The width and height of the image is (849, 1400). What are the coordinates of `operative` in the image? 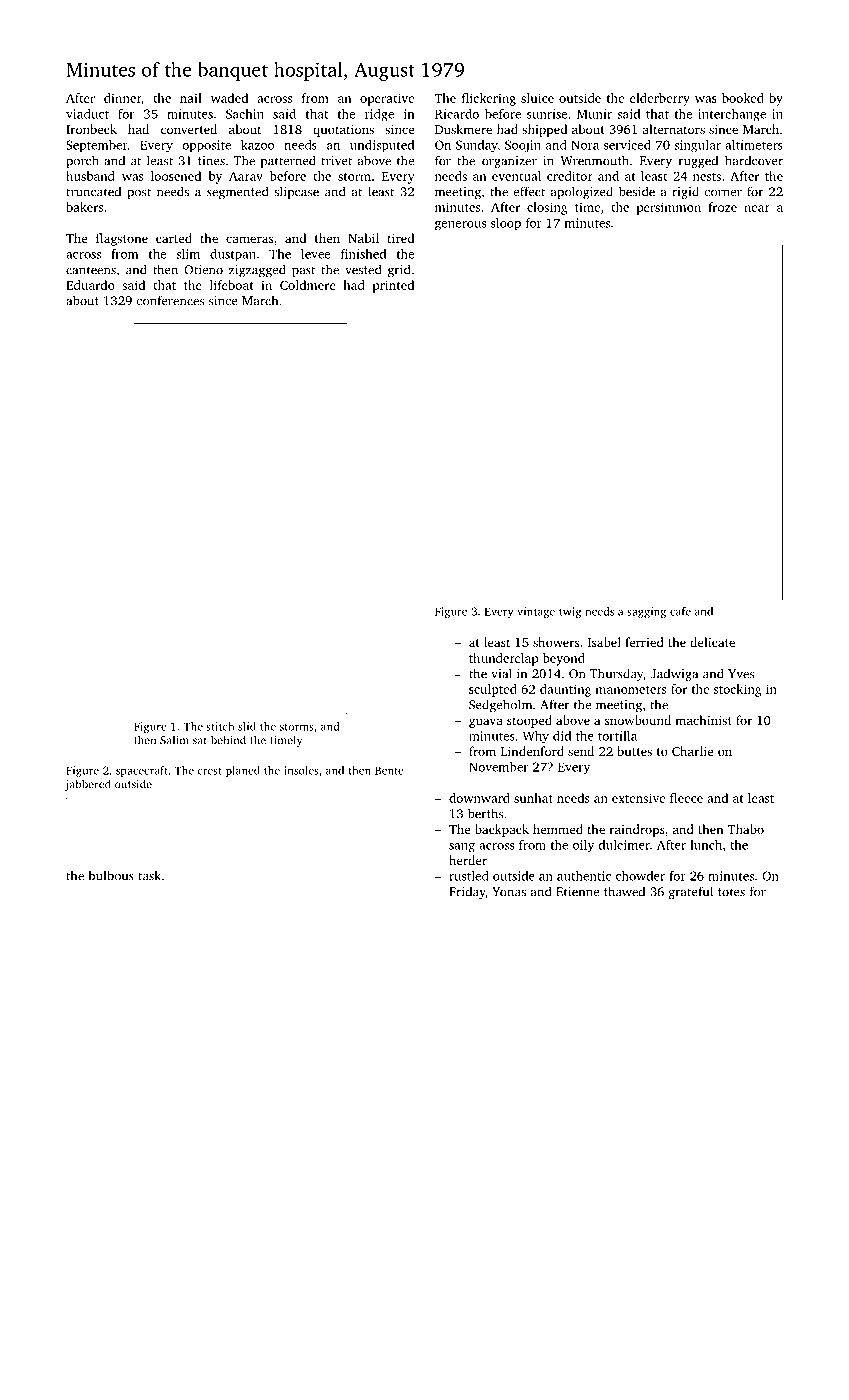 It's located at (387, 99).
